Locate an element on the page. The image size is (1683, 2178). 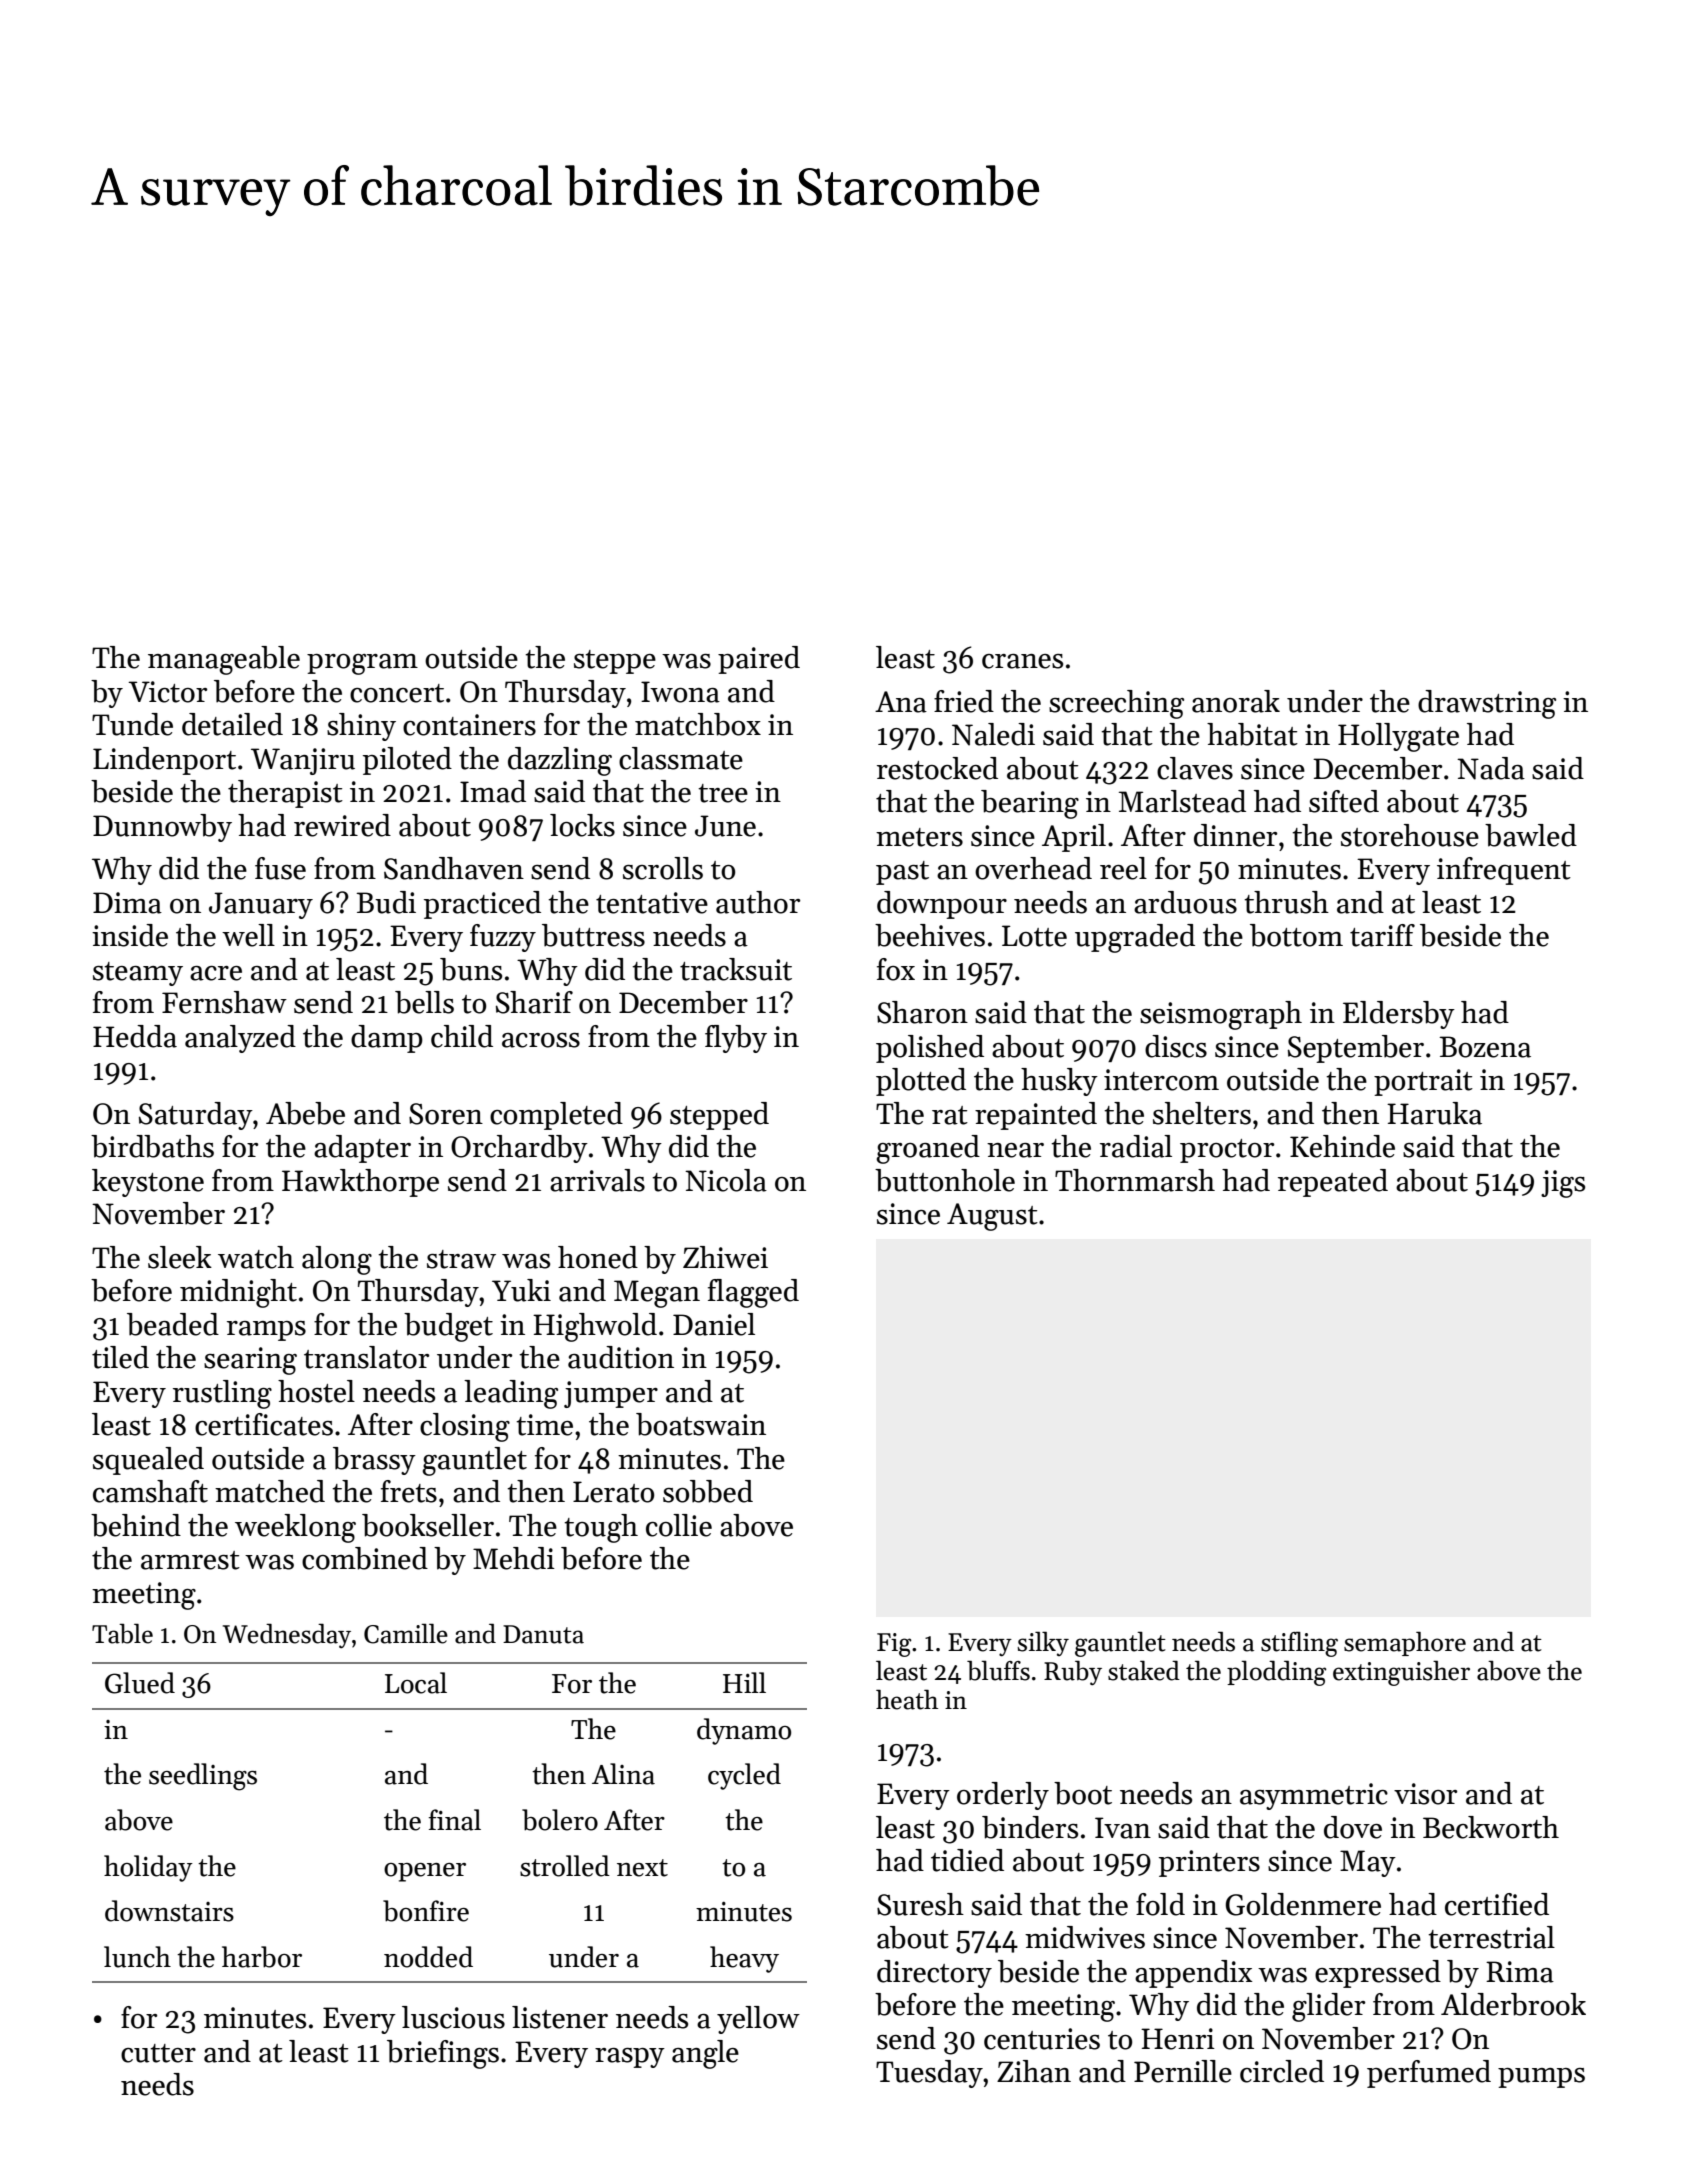
Nada is located at coordinates (1491, 768).
